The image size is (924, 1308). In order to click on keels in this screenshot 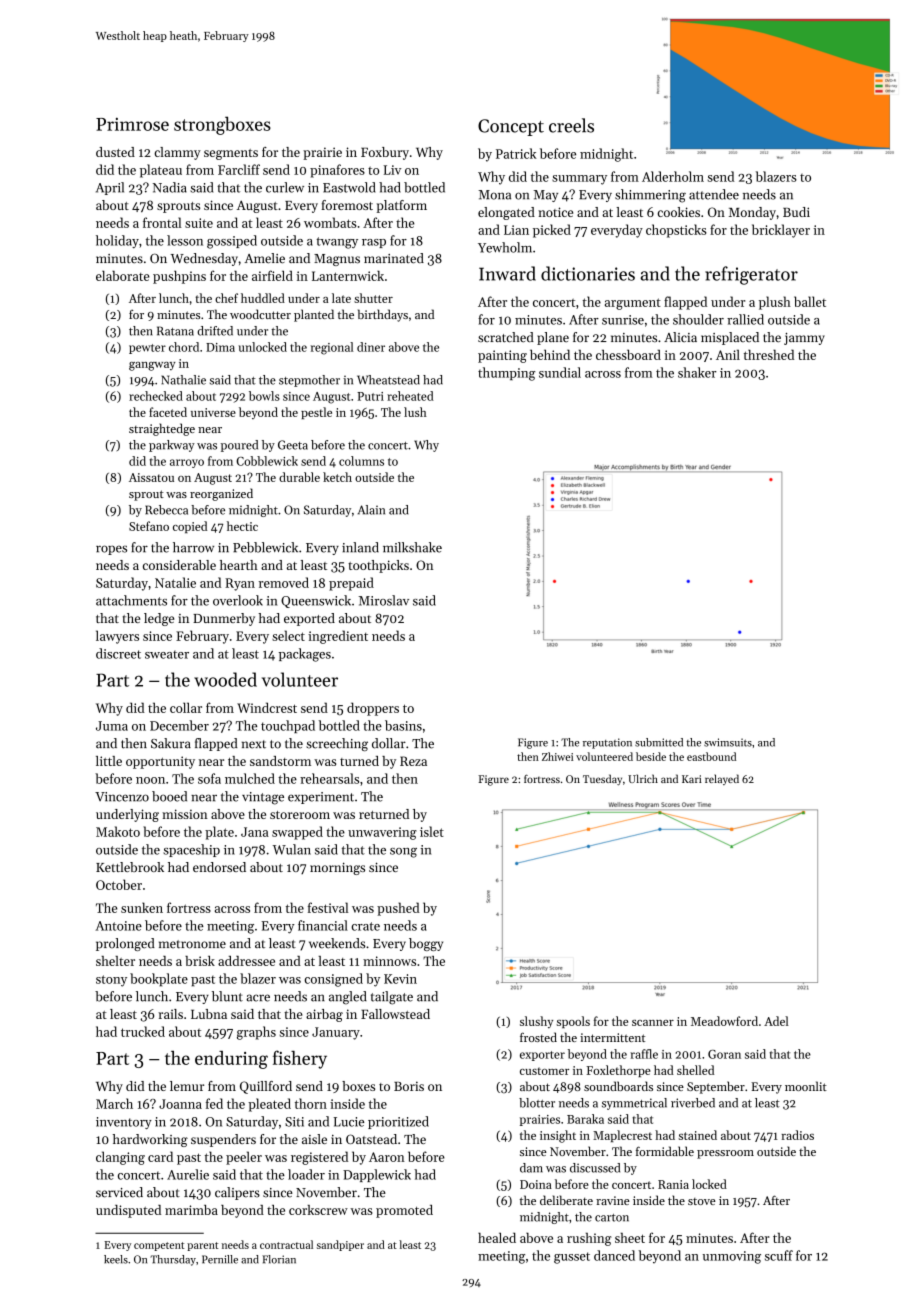, I will do `click(116, 1259)`.
